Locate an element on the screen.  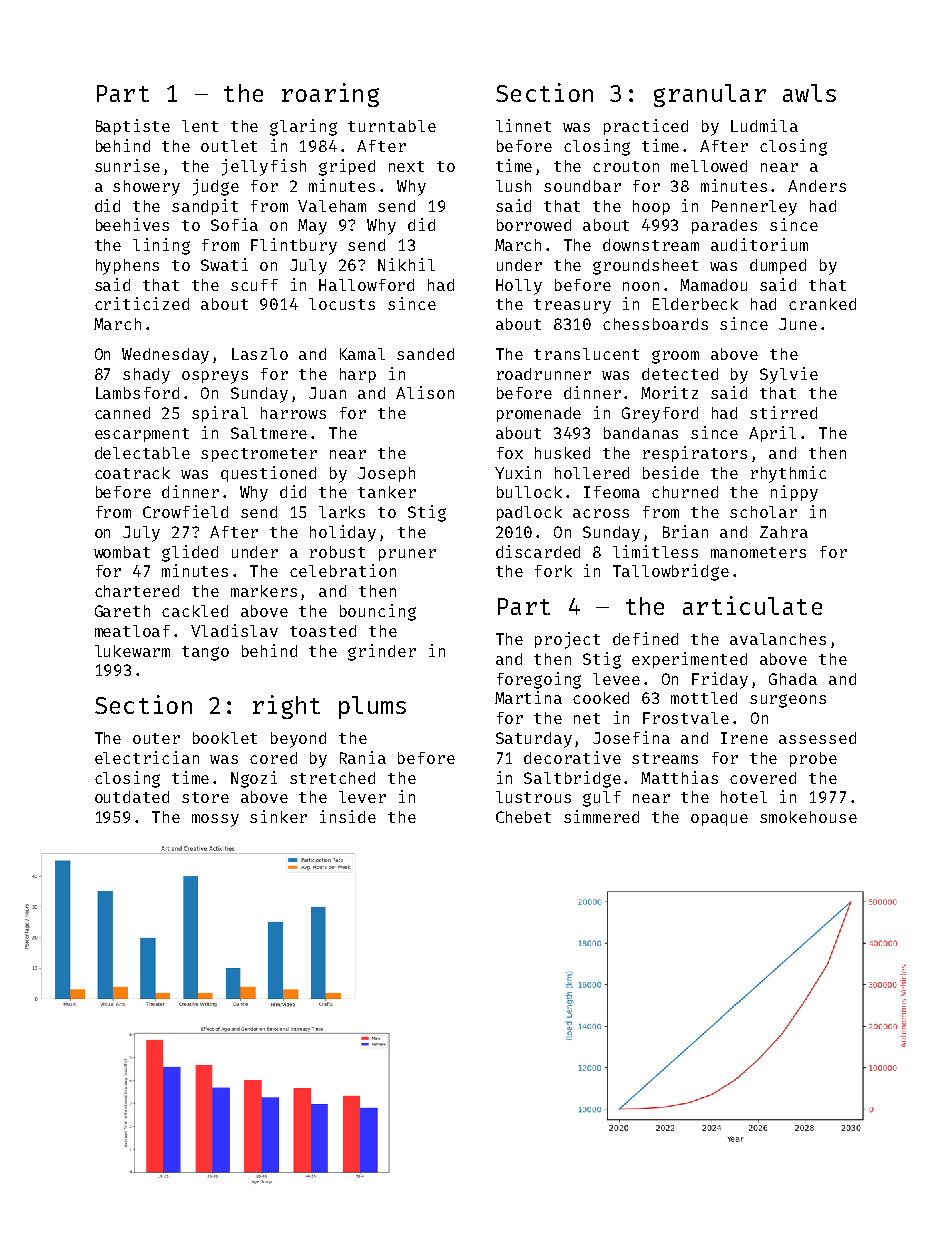
cooked is located at coordinates (601, 698).
